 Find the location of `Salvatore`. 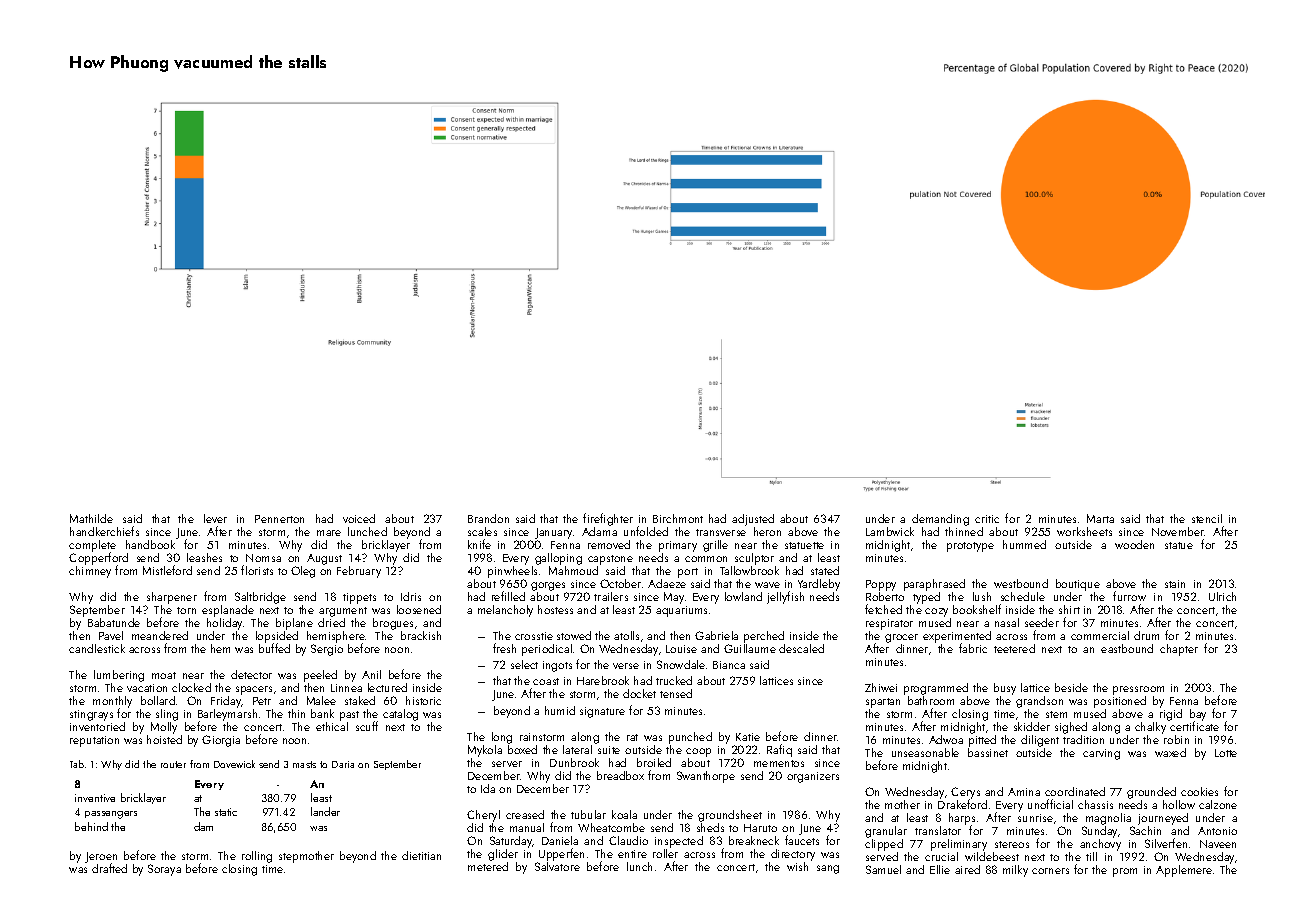

Salvatore is located at coordinates (557, 866).
